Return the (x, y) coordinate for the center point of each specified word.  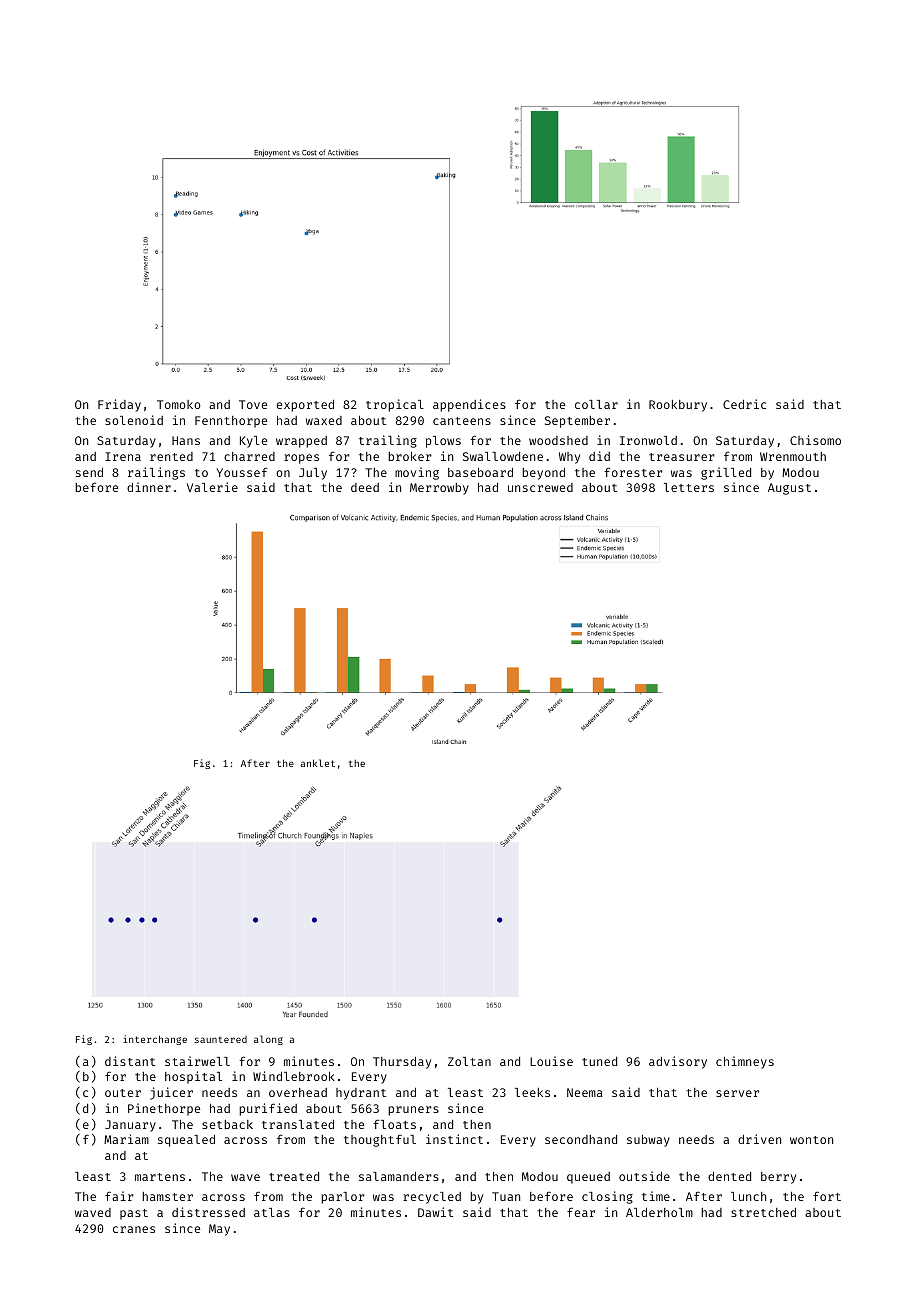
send (89, 472)
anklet (317, 763)
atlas (272, 1212)
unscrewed (540, 487)
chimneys (745, 1062)
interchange (155, 1040)
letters (689, 487)
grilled (726, 473)
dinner (149, 487)
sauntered (221, 1039)
